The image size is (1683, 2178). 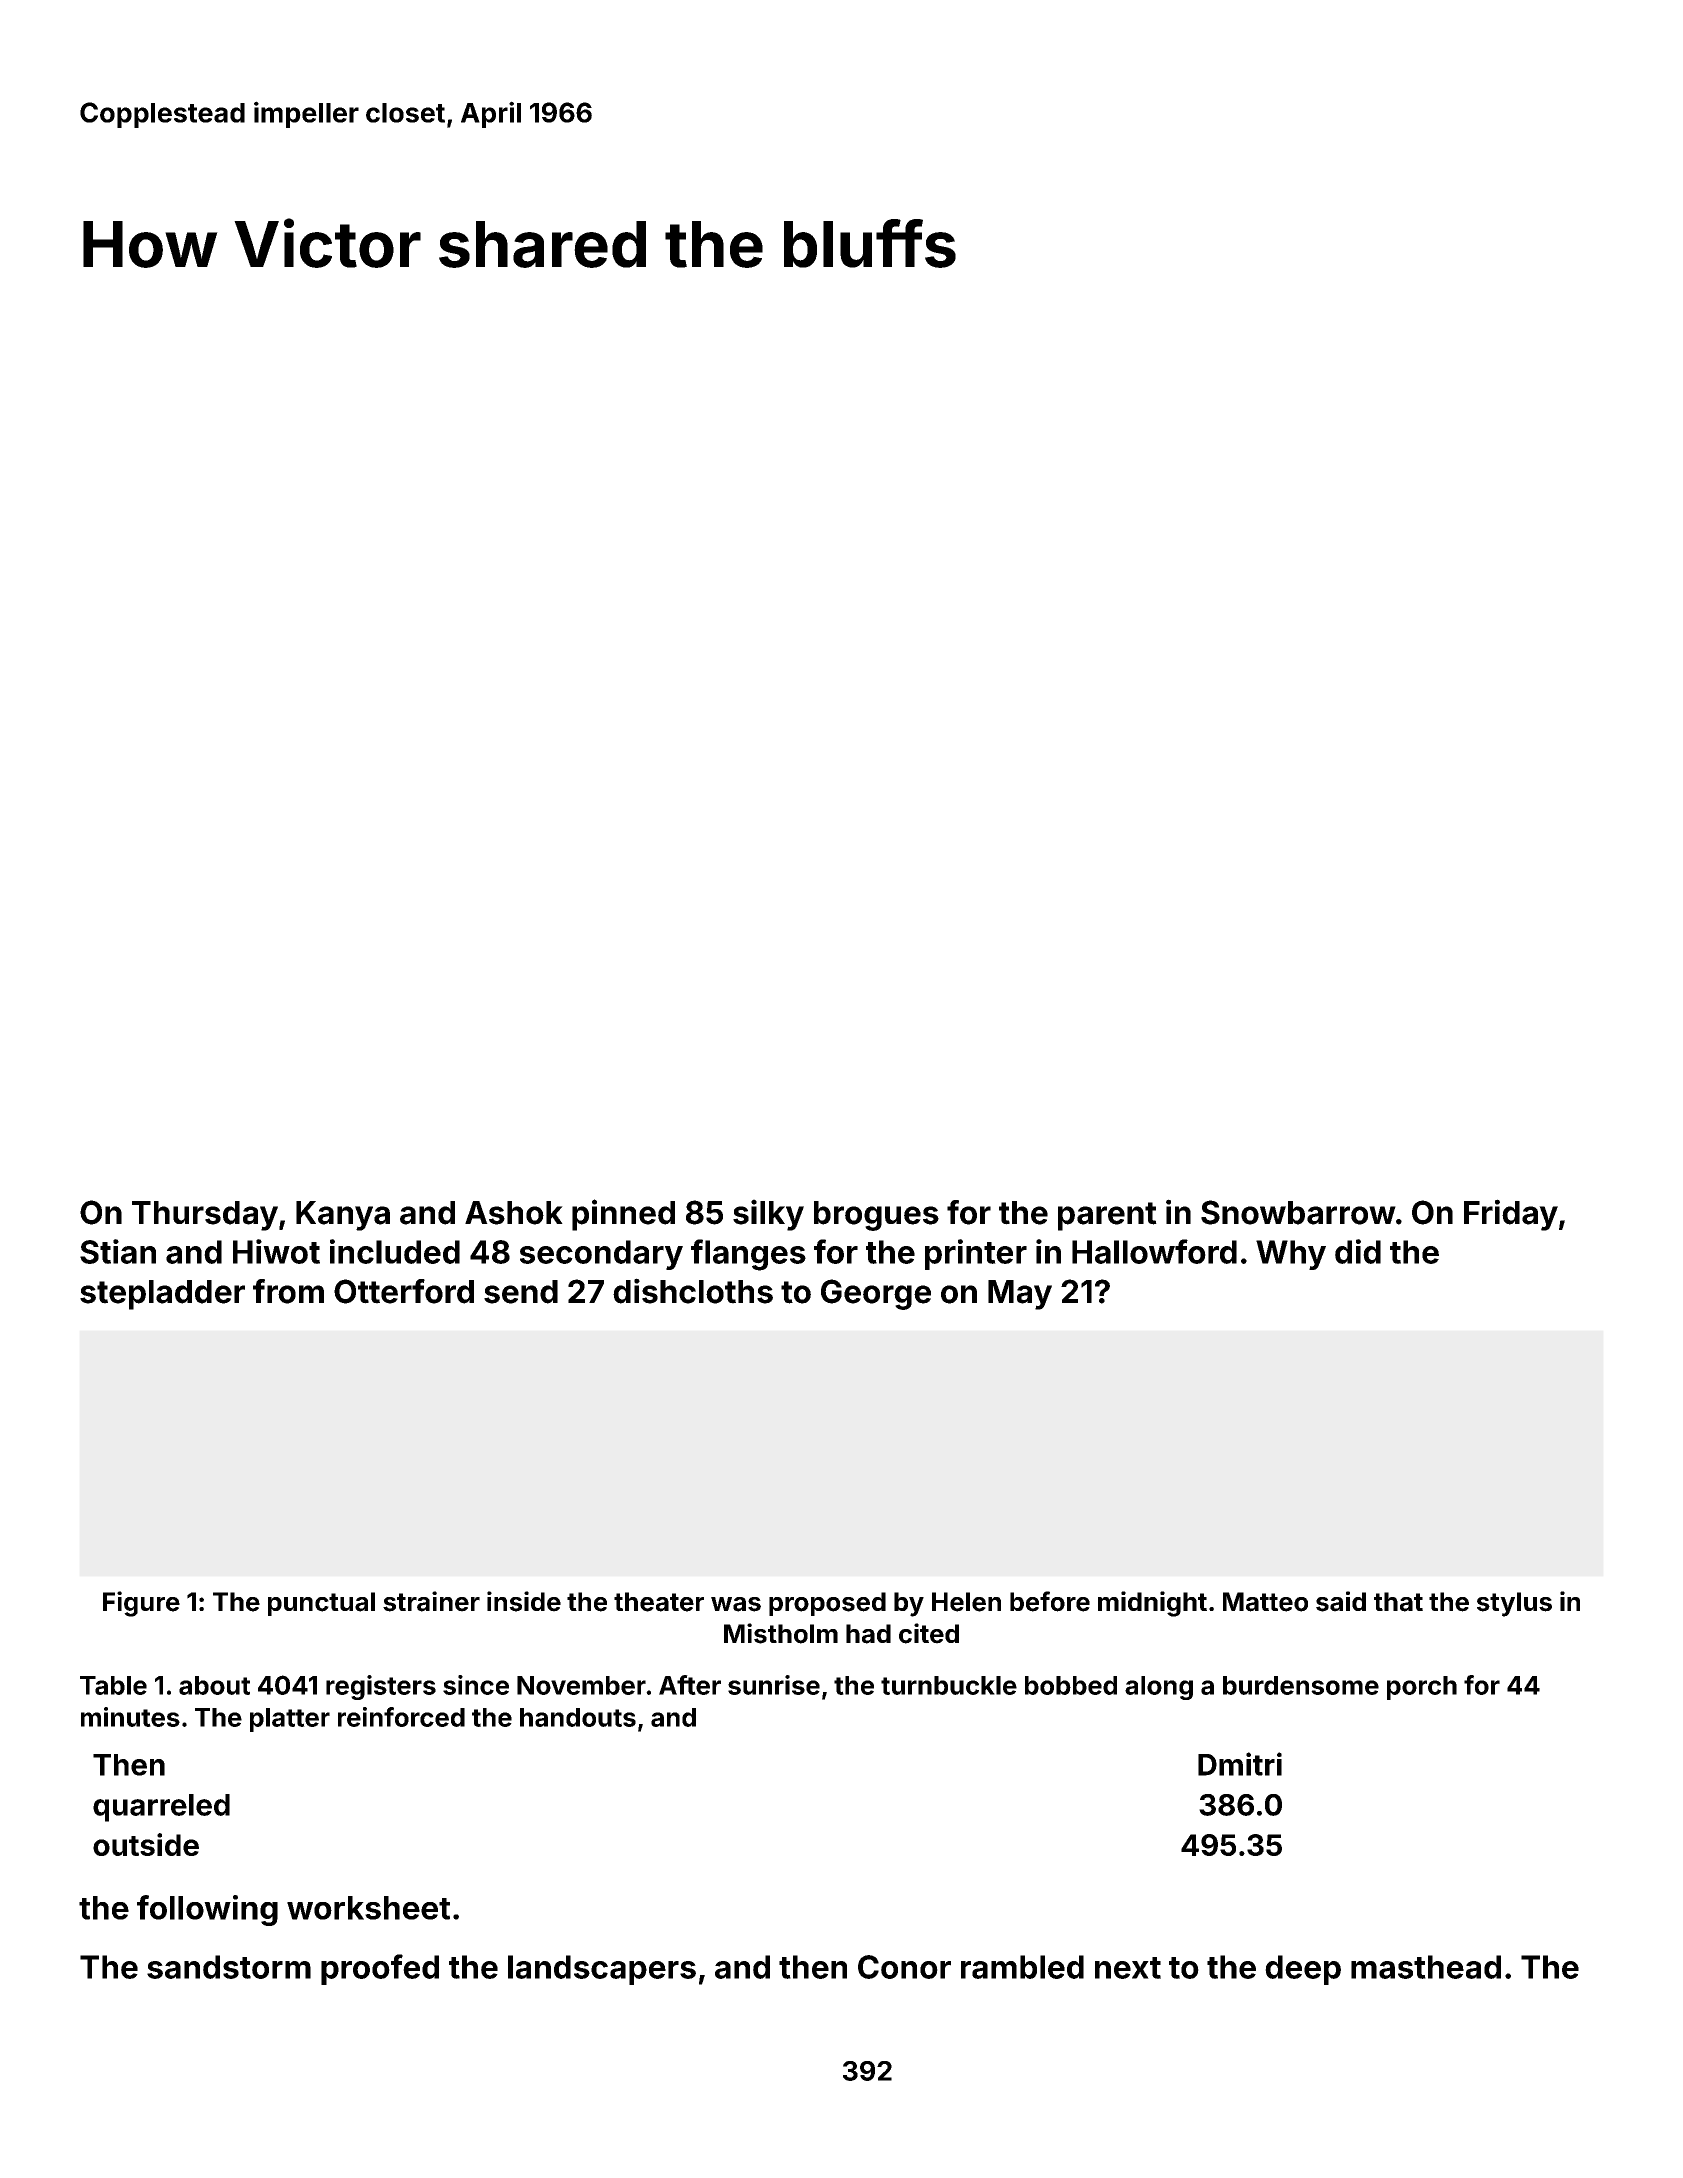 I want to click on Why, so click(x=1291, y=1255).
